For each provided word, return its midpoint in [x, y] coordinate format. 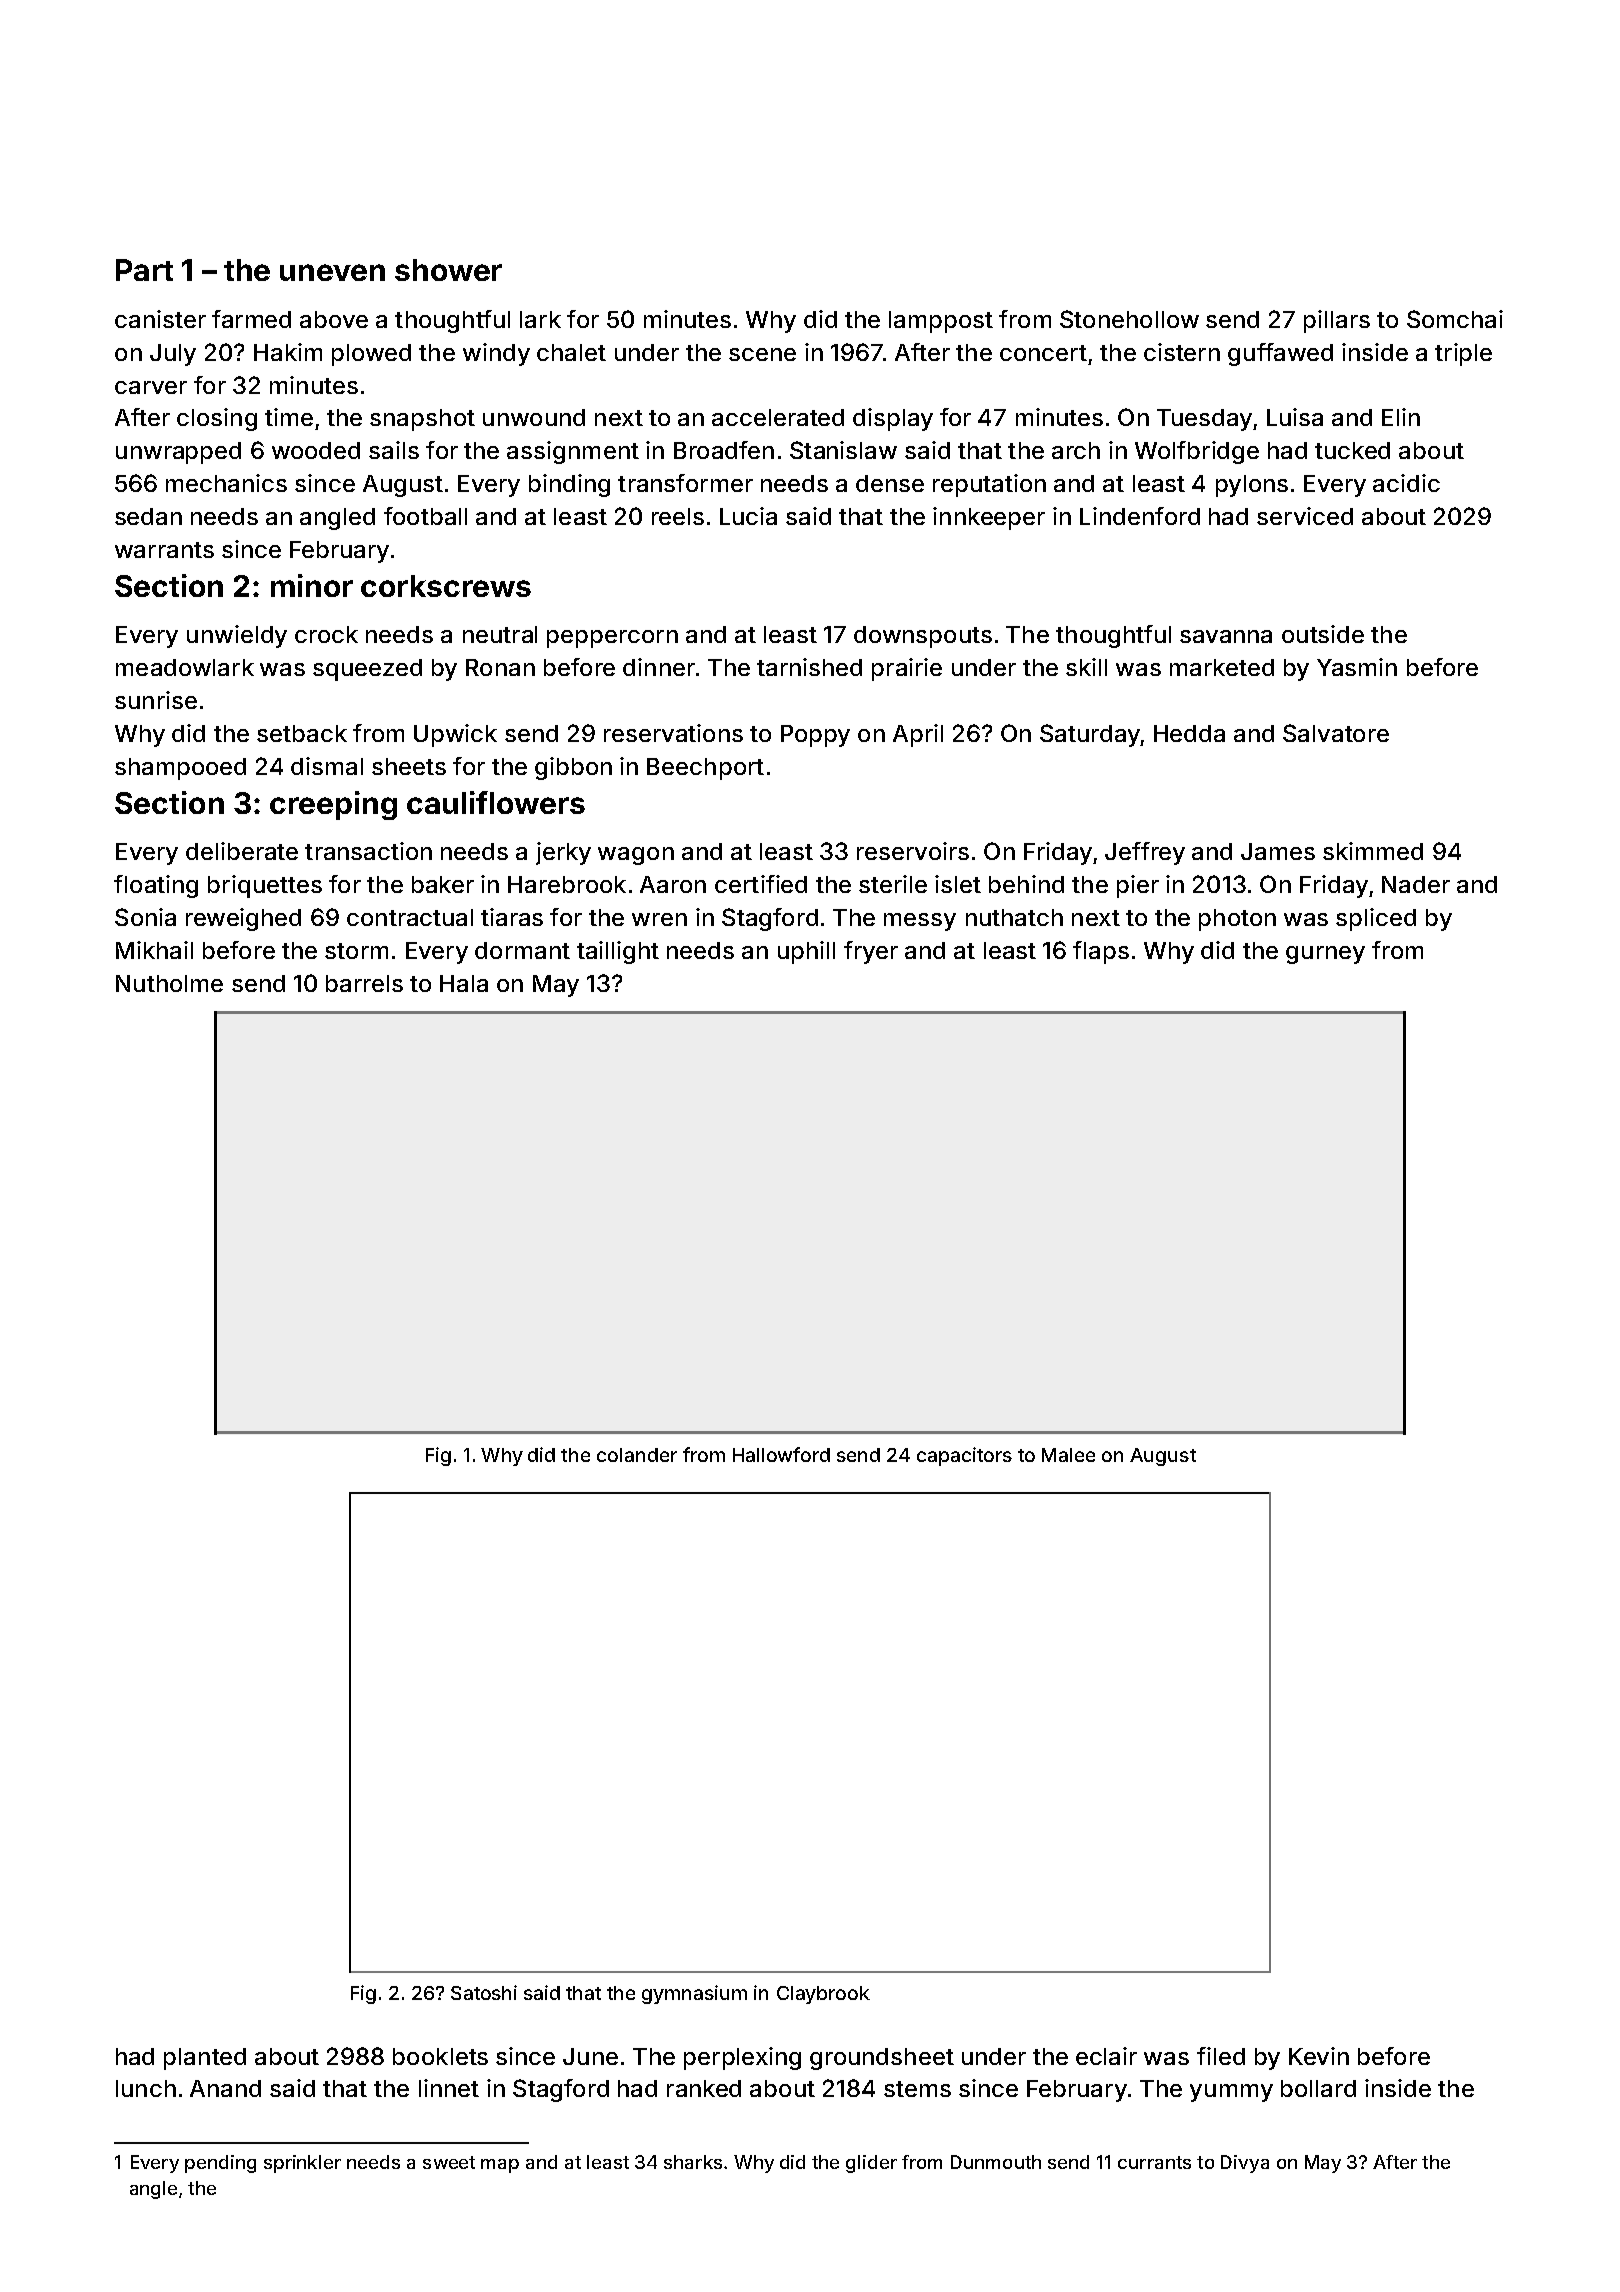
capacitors [964, 1456]
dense [890, 483]
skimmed [1373, 851]
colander [637, 1455]
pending [220, 2164]
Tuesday [1204, 420]
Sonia [145, 917]
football [425, 516]
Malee [1068, 1455]
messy [920, 922]
